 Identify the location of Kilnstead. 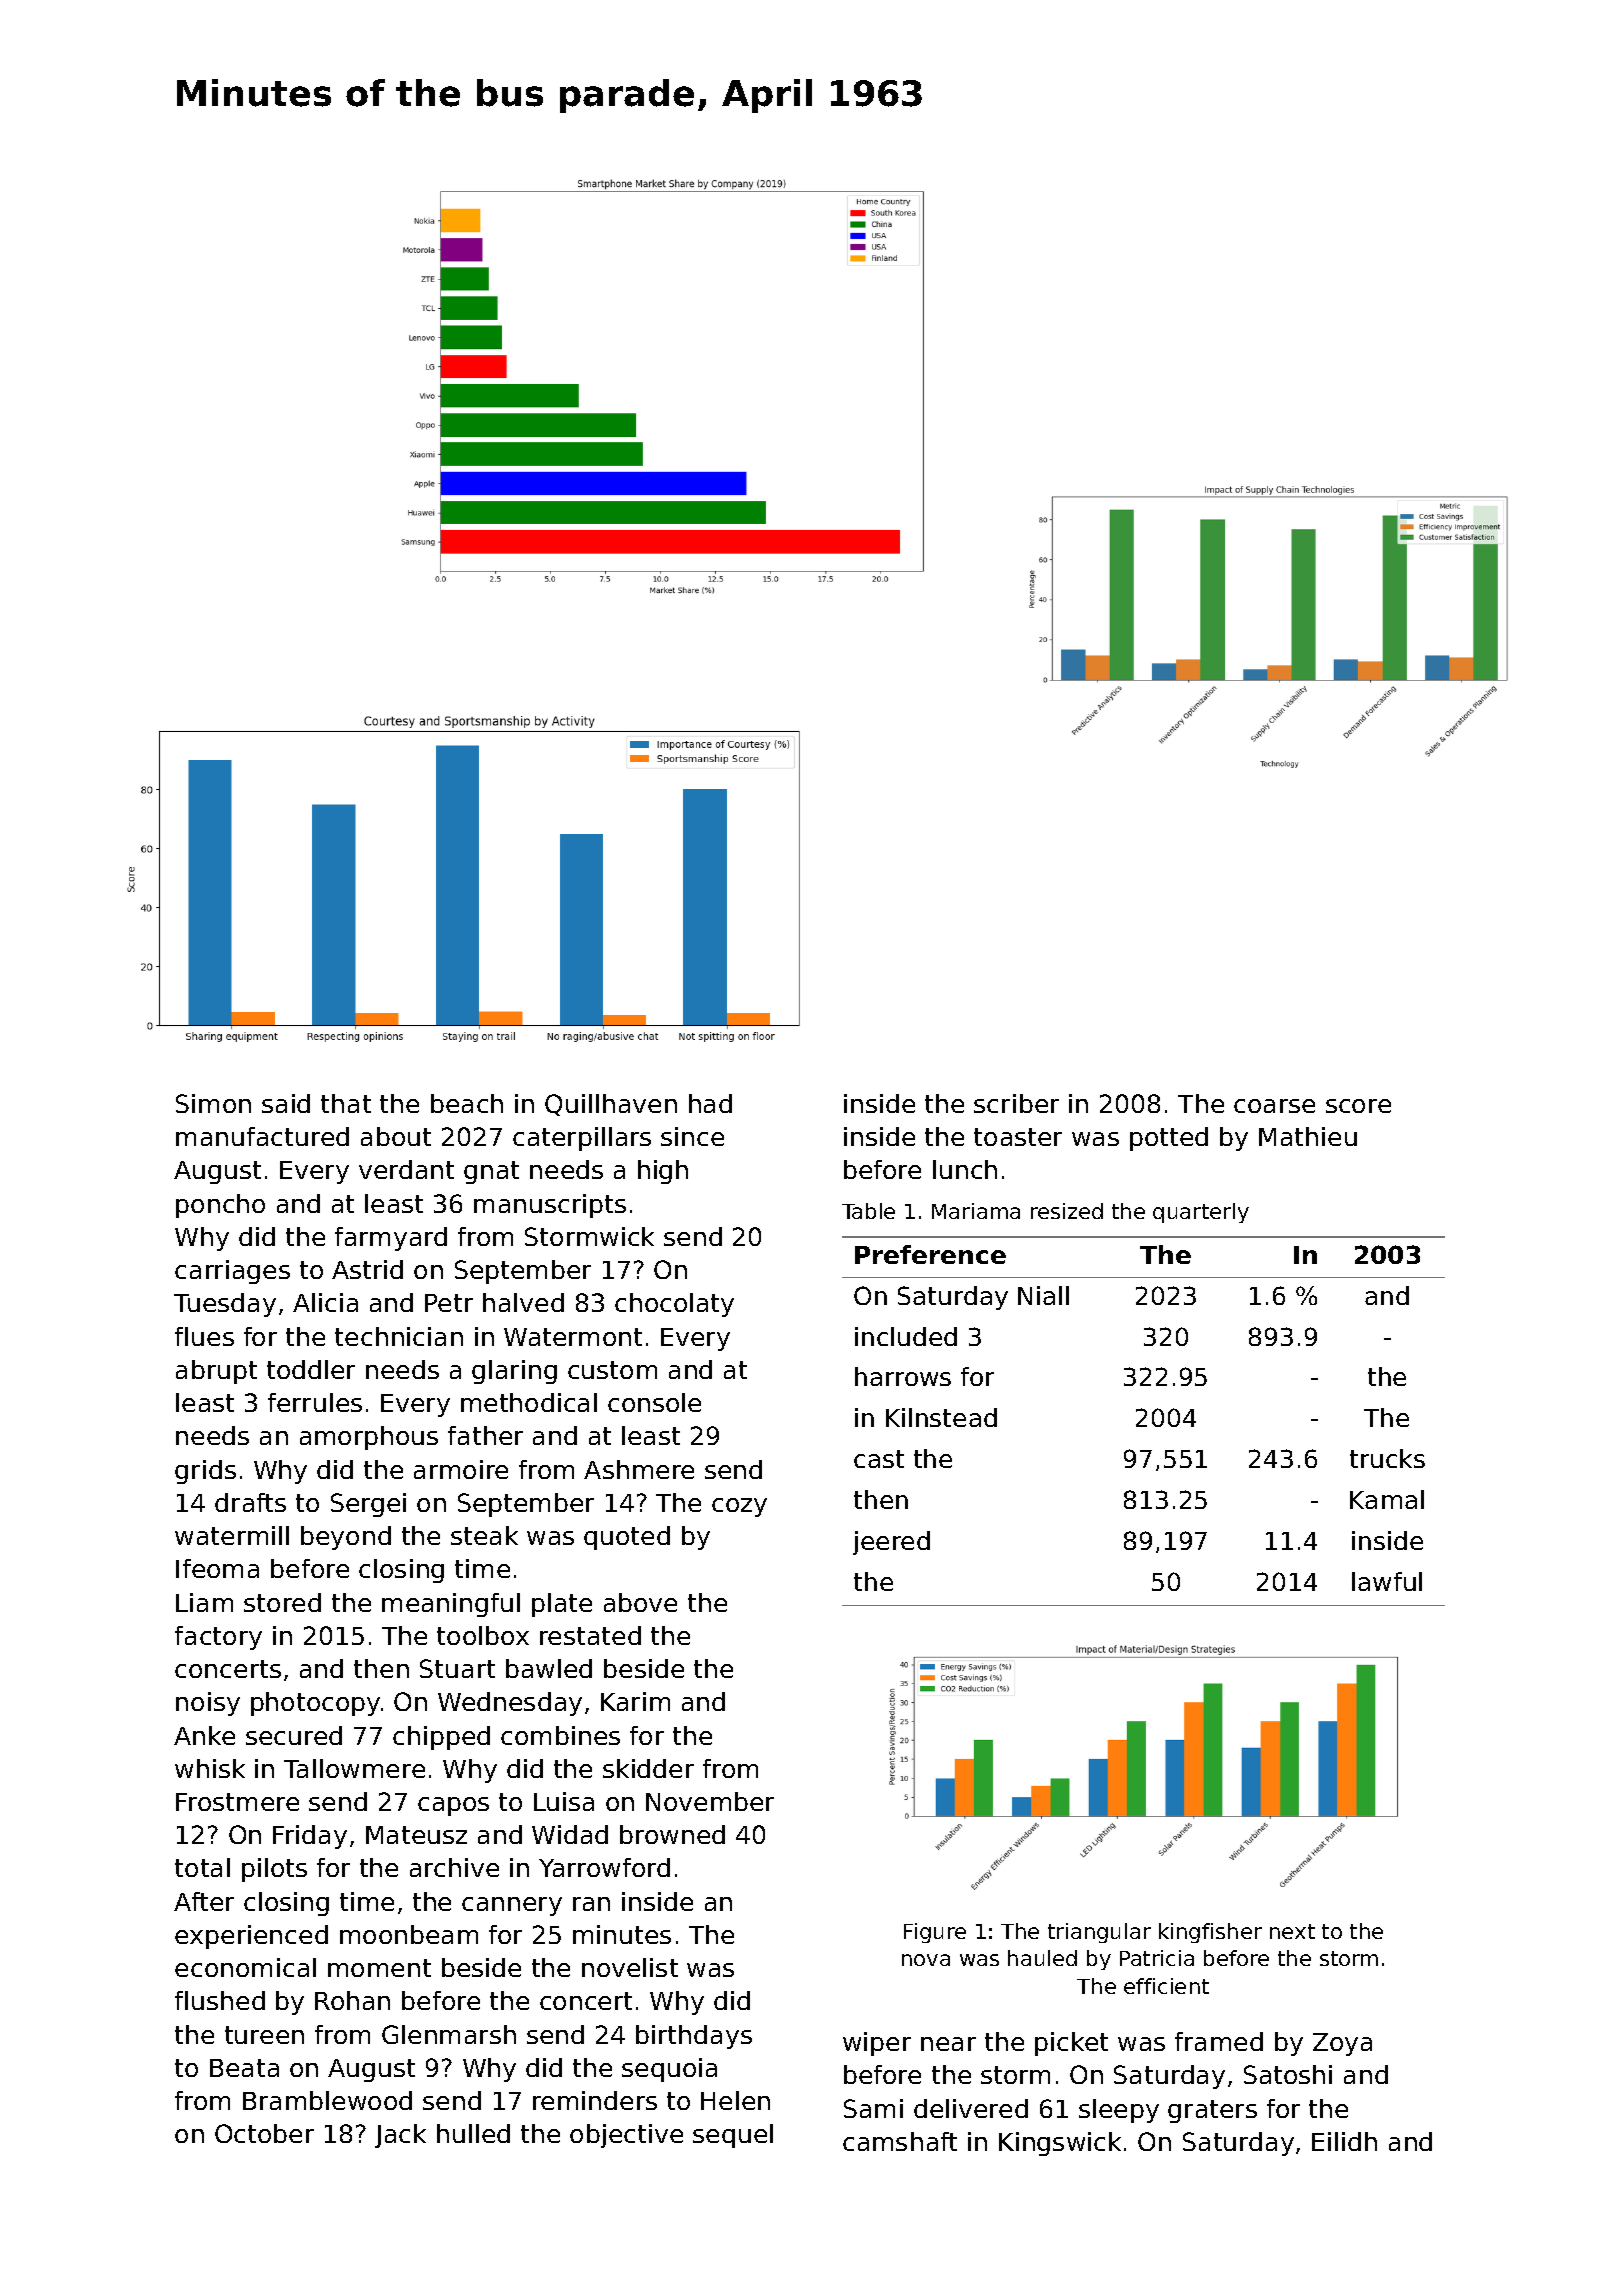
(941, 1417).
